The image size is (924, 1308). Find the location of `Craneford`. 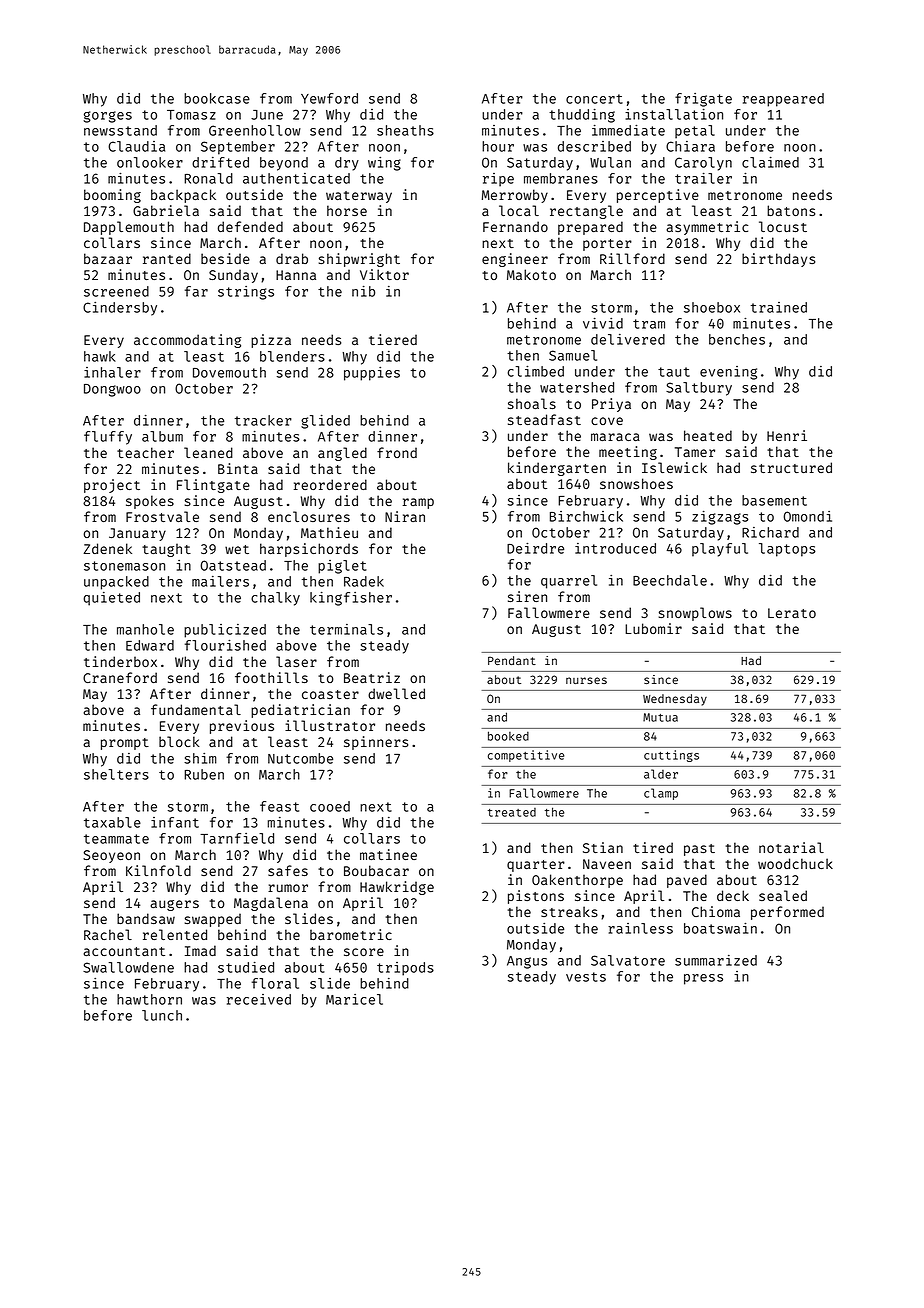

Craneford is located at coordinates (120, 677).
